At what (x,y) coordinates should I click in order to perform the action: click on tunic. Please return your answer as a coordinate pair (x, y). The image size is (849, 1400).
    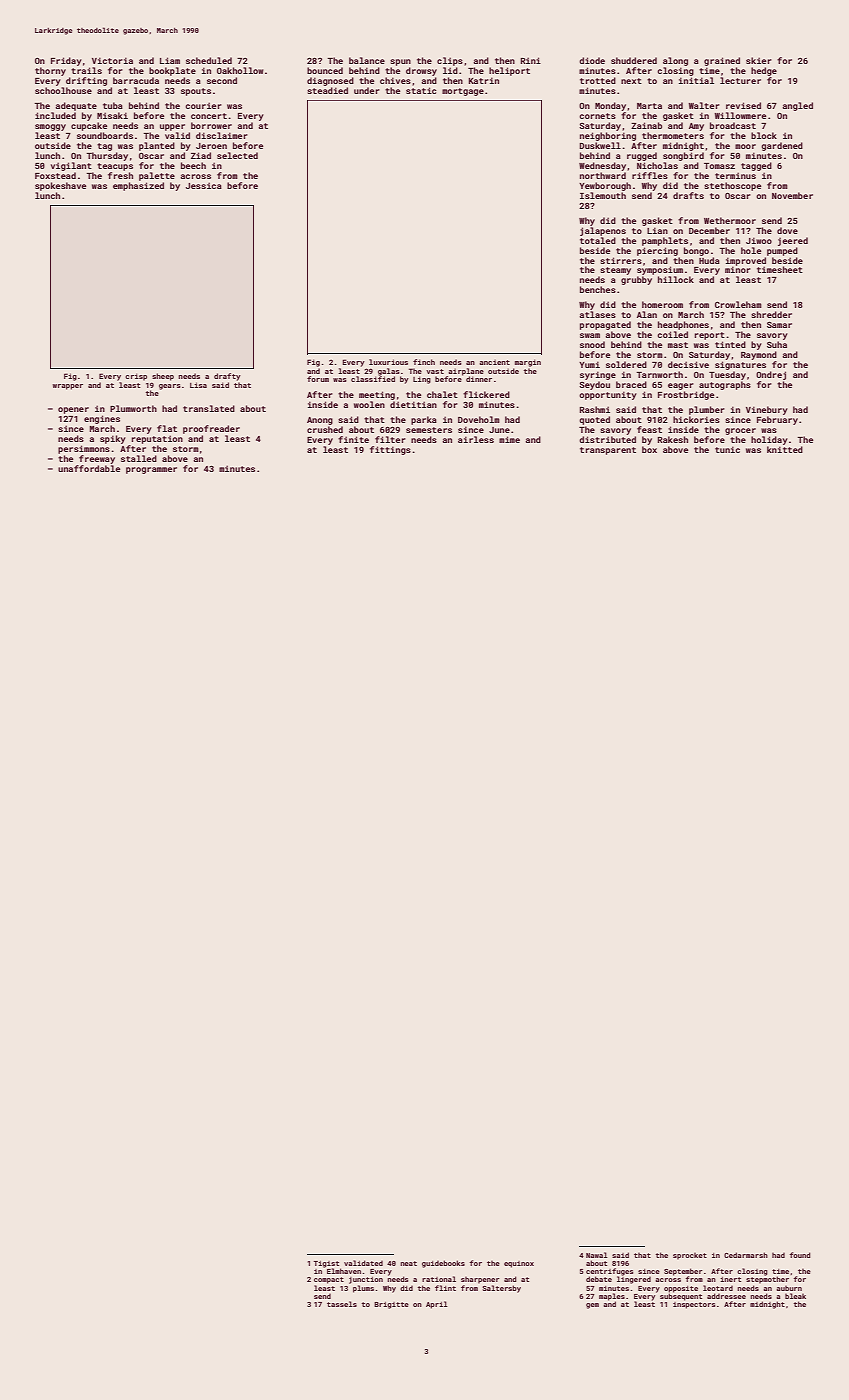
    Looking at the image, I should click on (727, 449).
